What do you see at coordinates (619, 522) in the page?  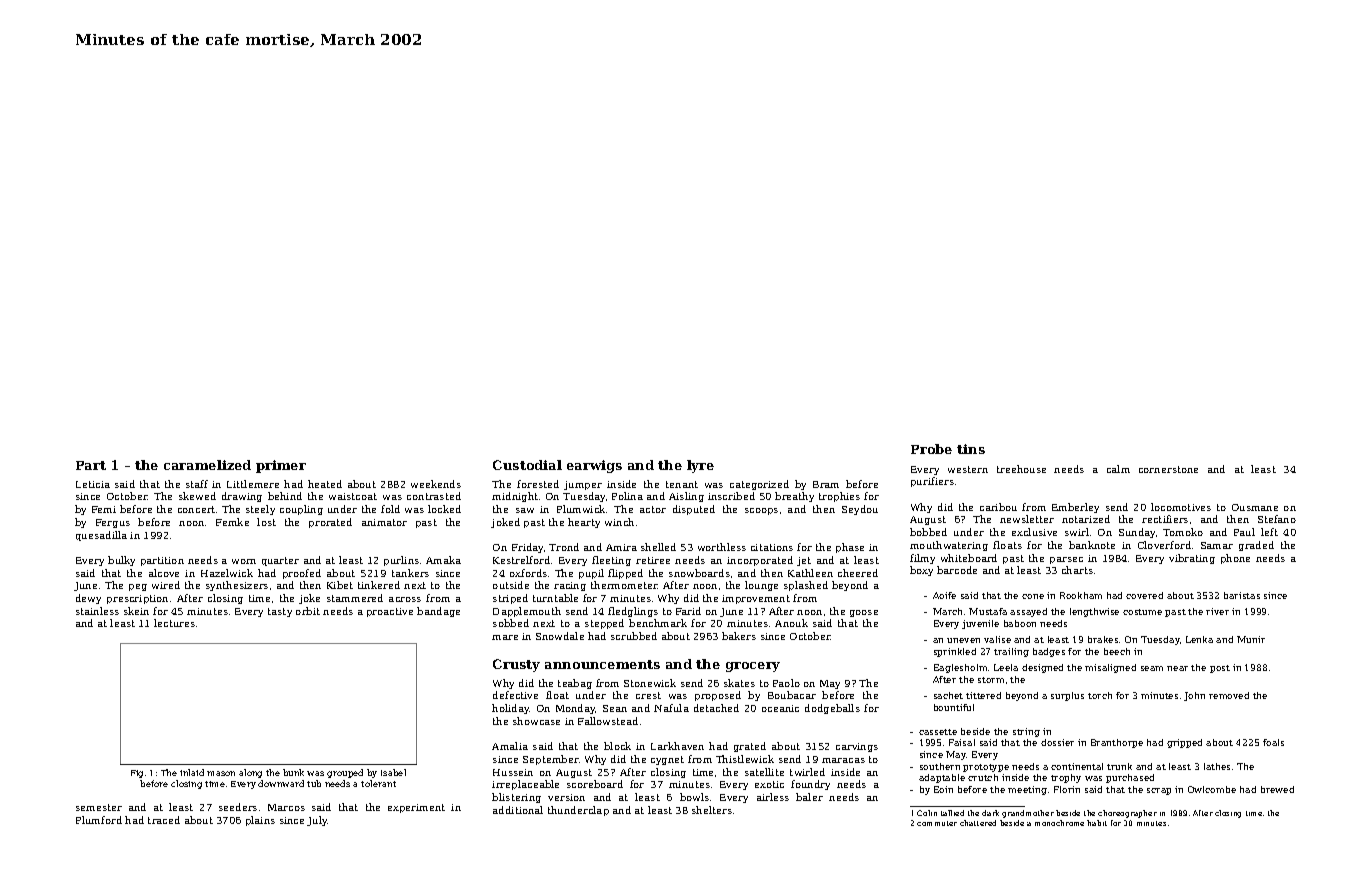 I see `winch` at bounding box center [619, 522].
